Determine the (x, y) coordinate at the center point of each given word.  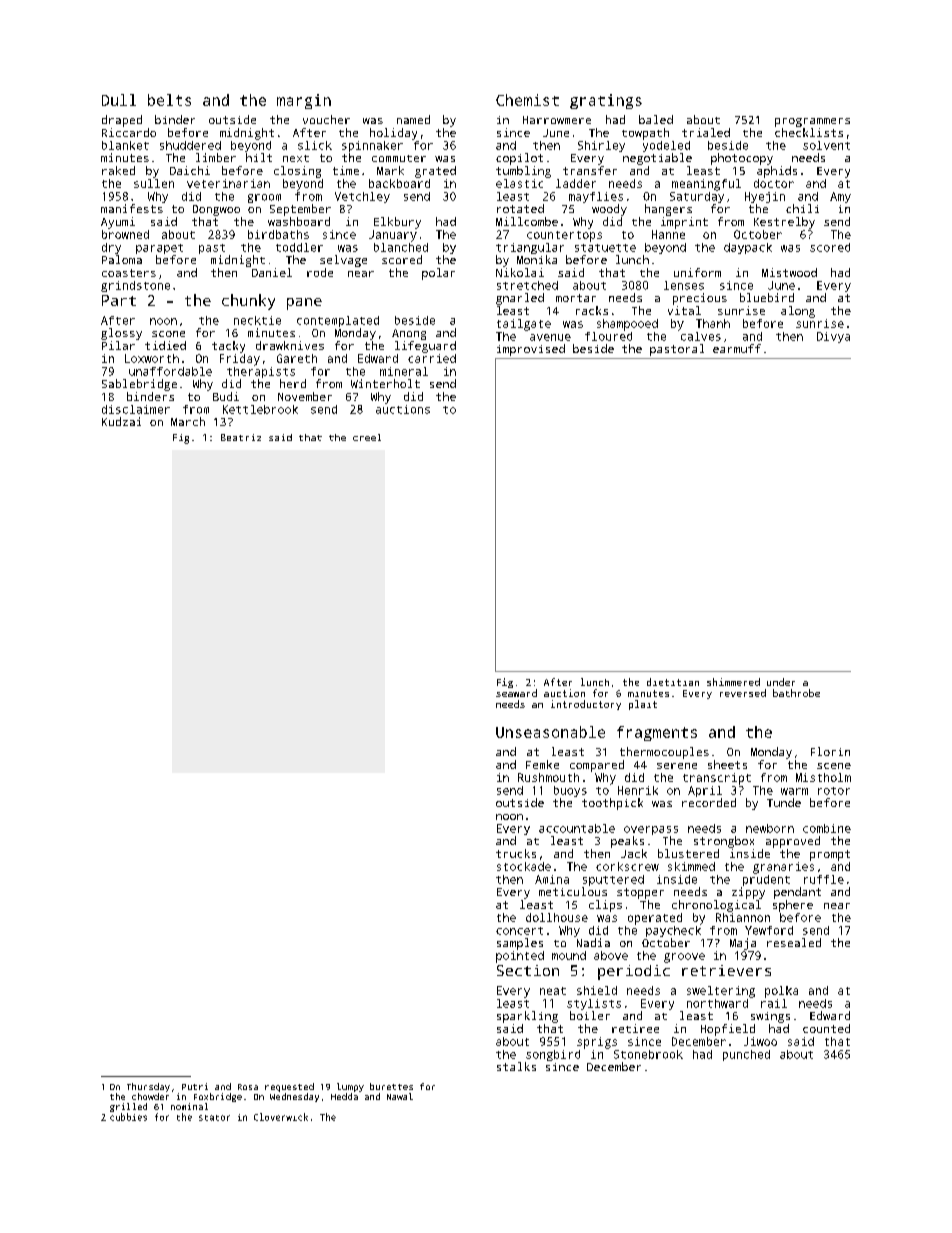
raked (118, 170)
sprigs (597, 1043)
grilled (128, 1107)
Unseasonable (550, 732)
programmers (812, 122)
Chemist (527, 100)
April (705, 791)
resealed (794, 942)
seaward (516, 693)
